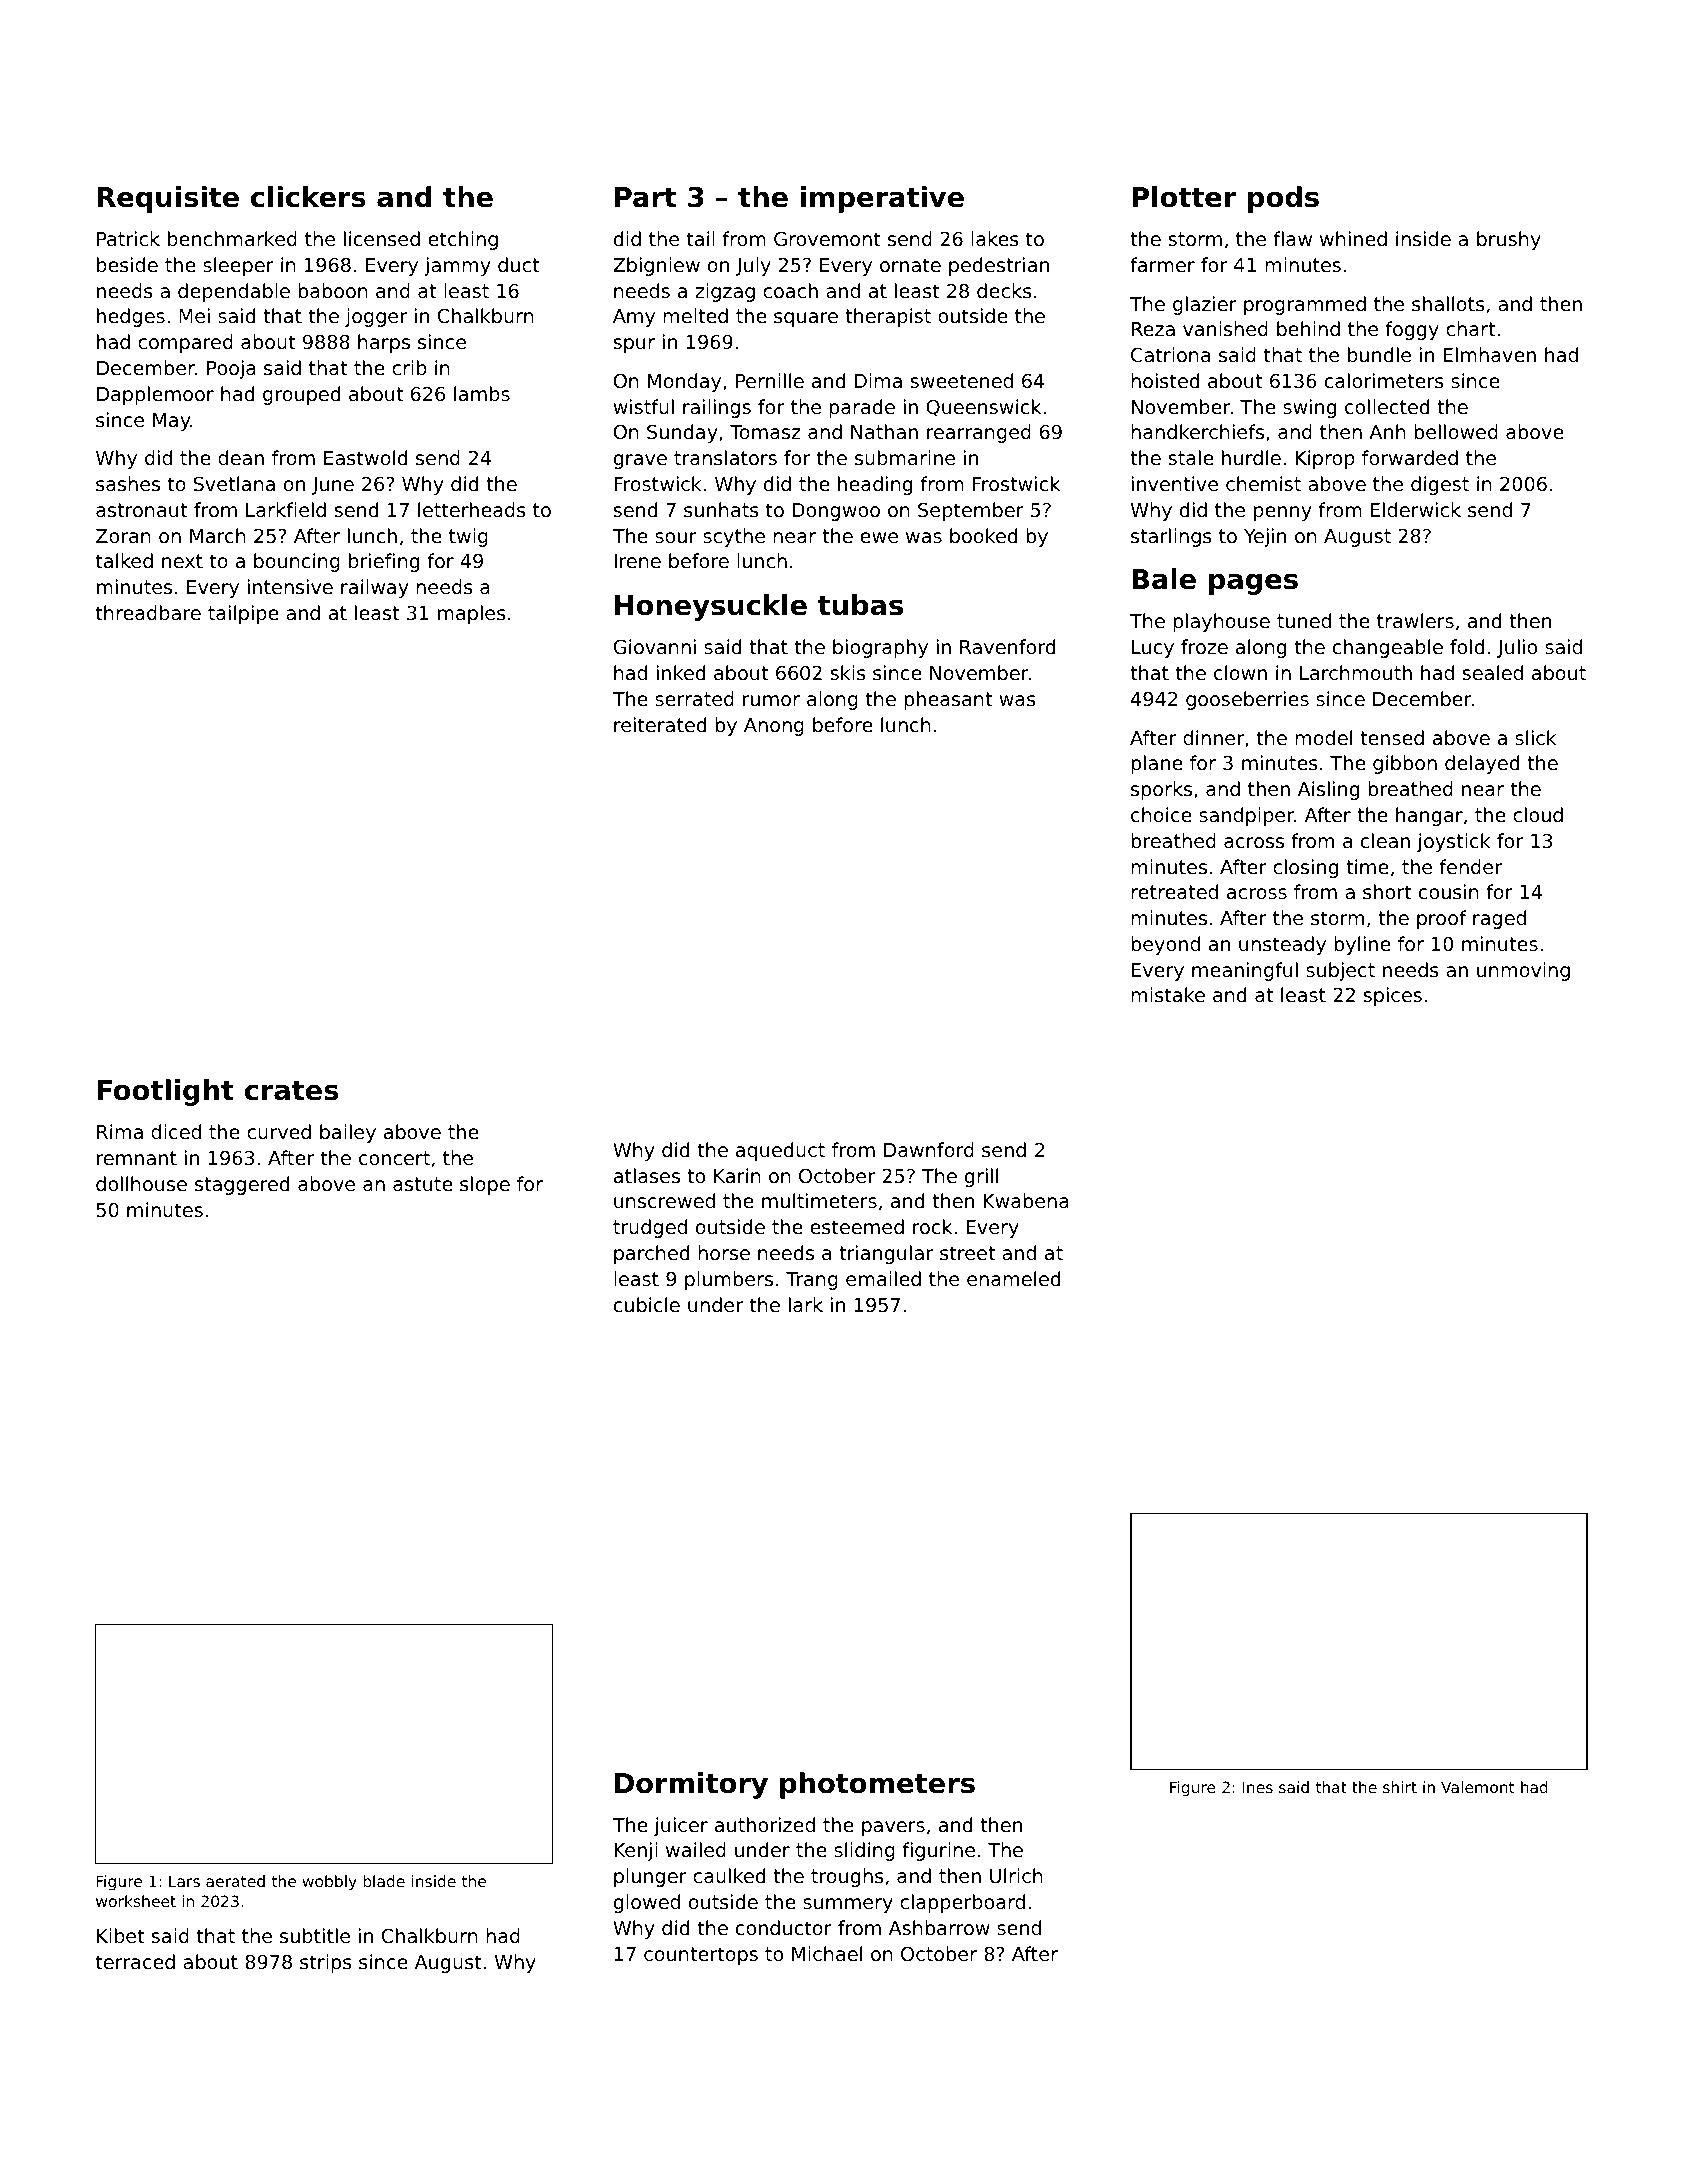  Describe the element at coordinates (701, 1956) in the screenshot. I see `countertops` at that location.
